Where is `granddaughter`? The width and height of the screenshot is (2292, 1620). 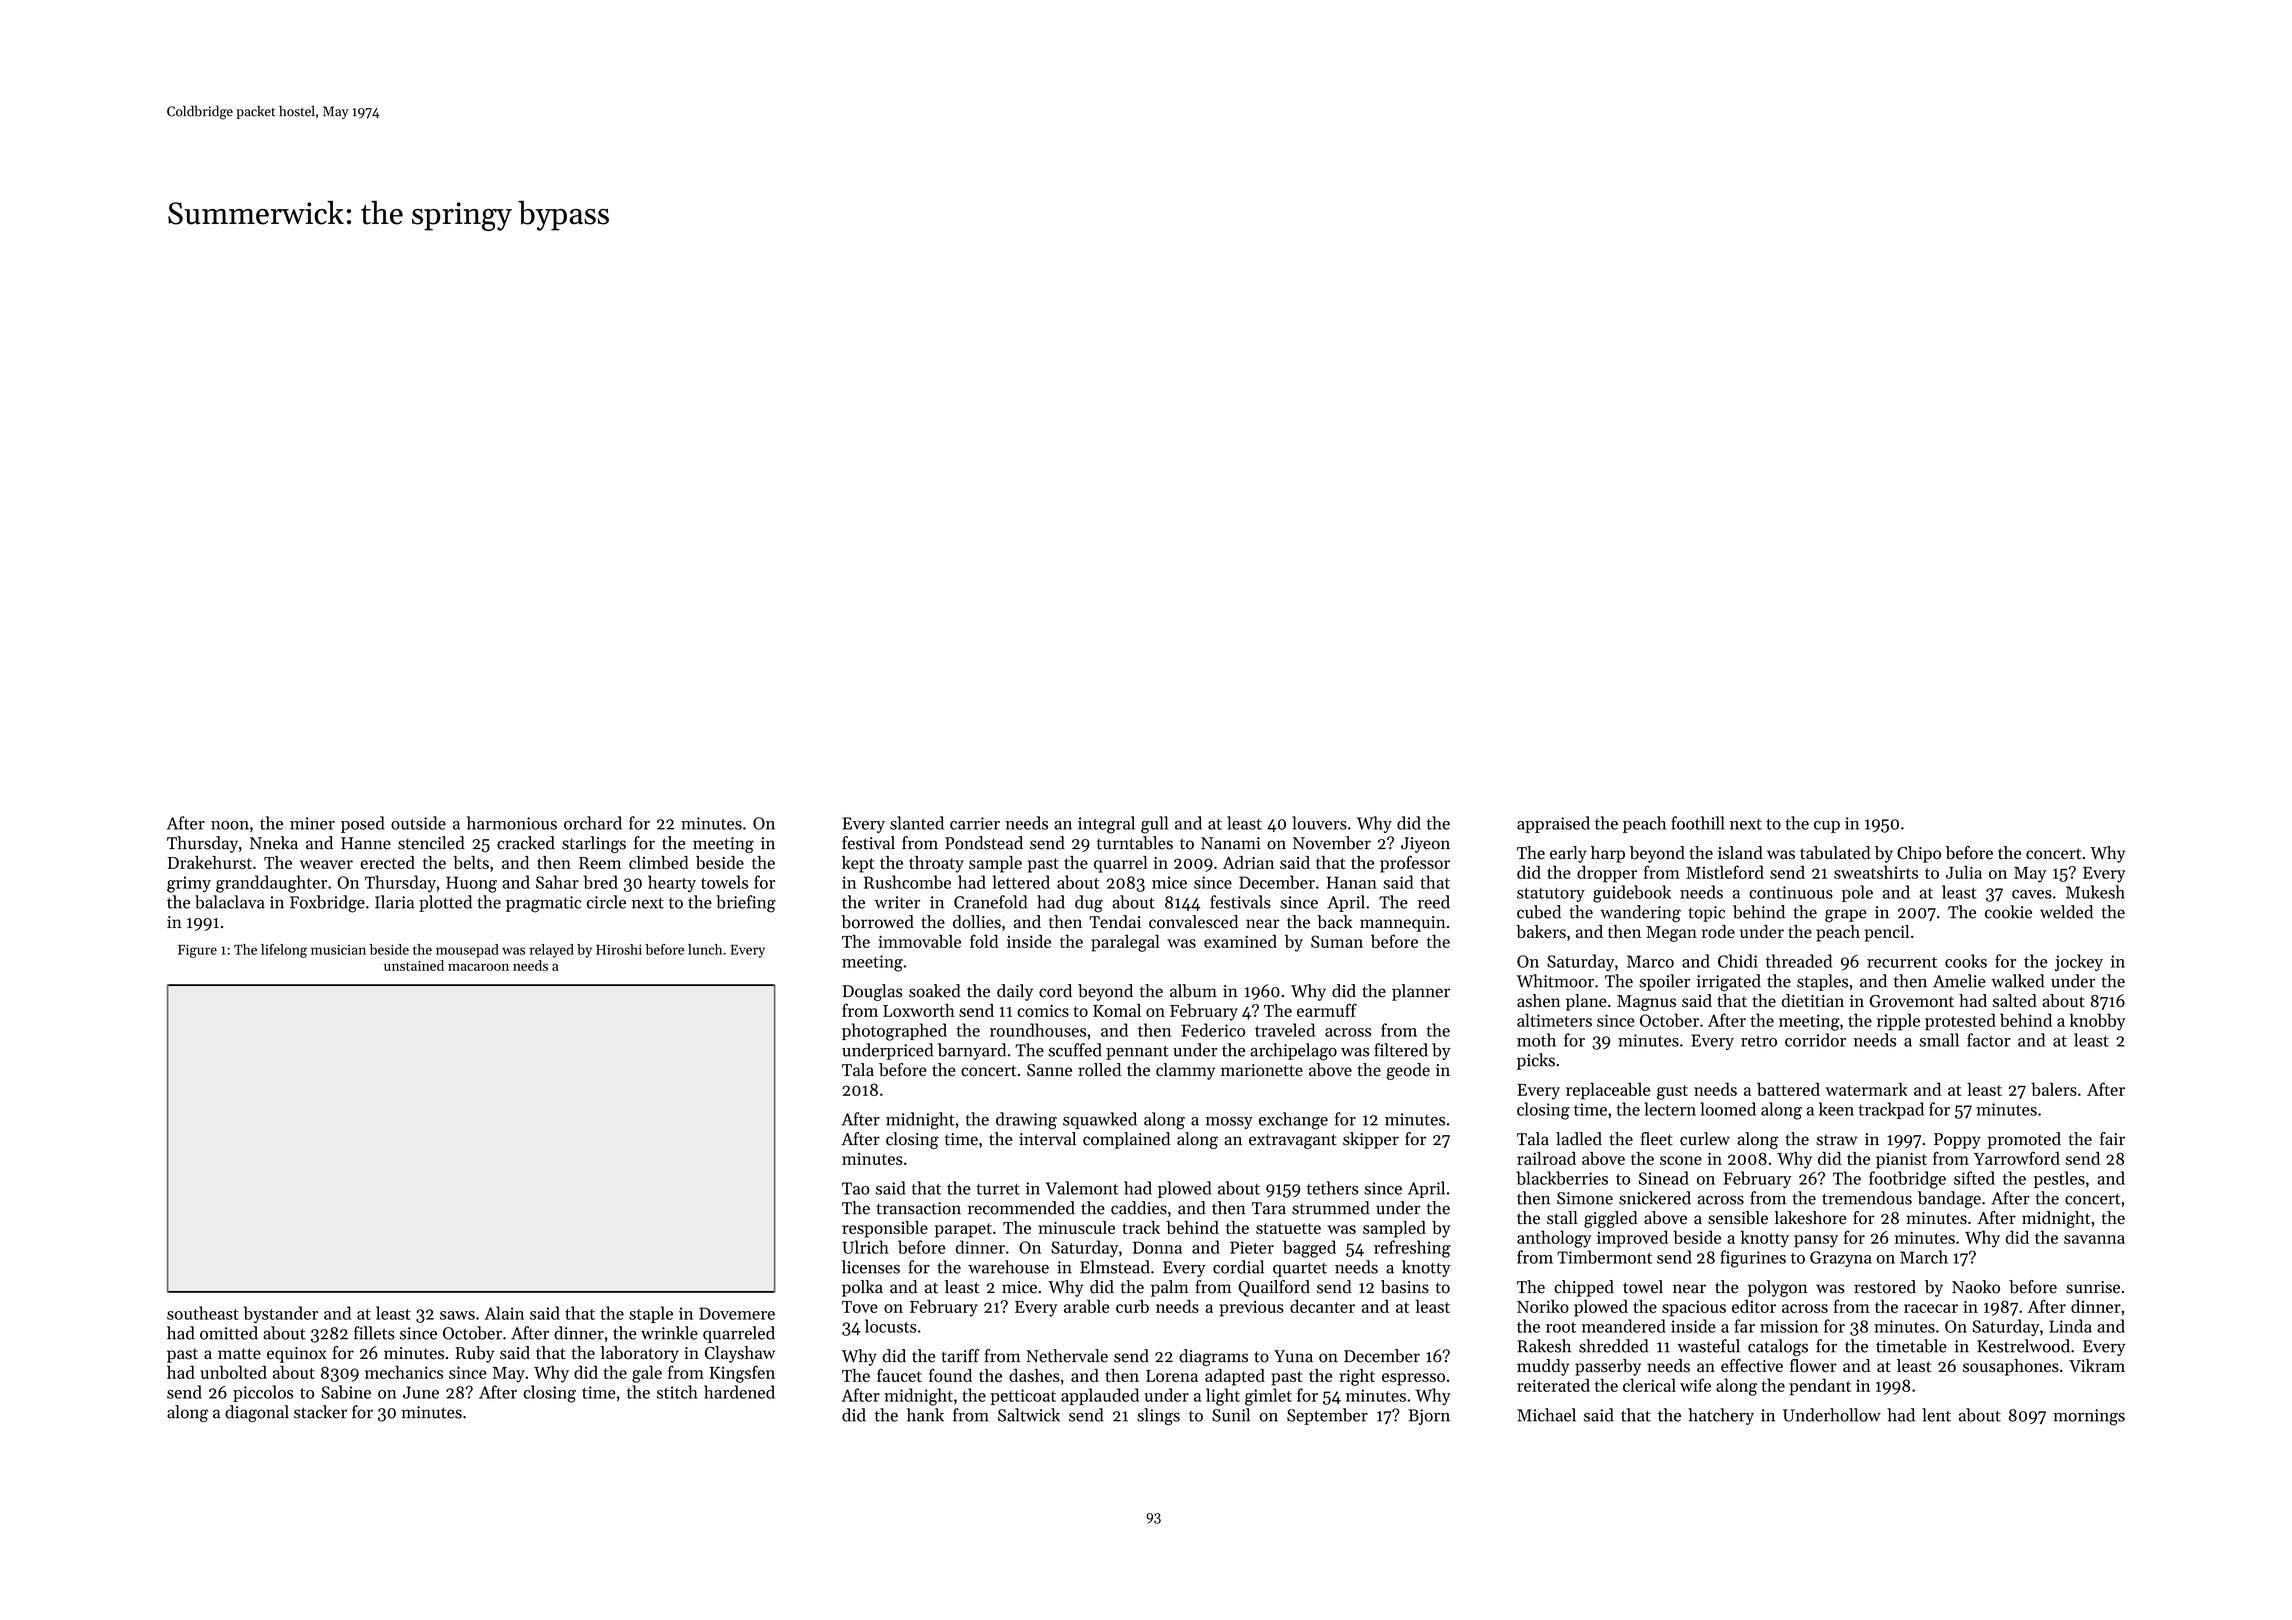 granddaughter is located at coordinates (271, 884).
